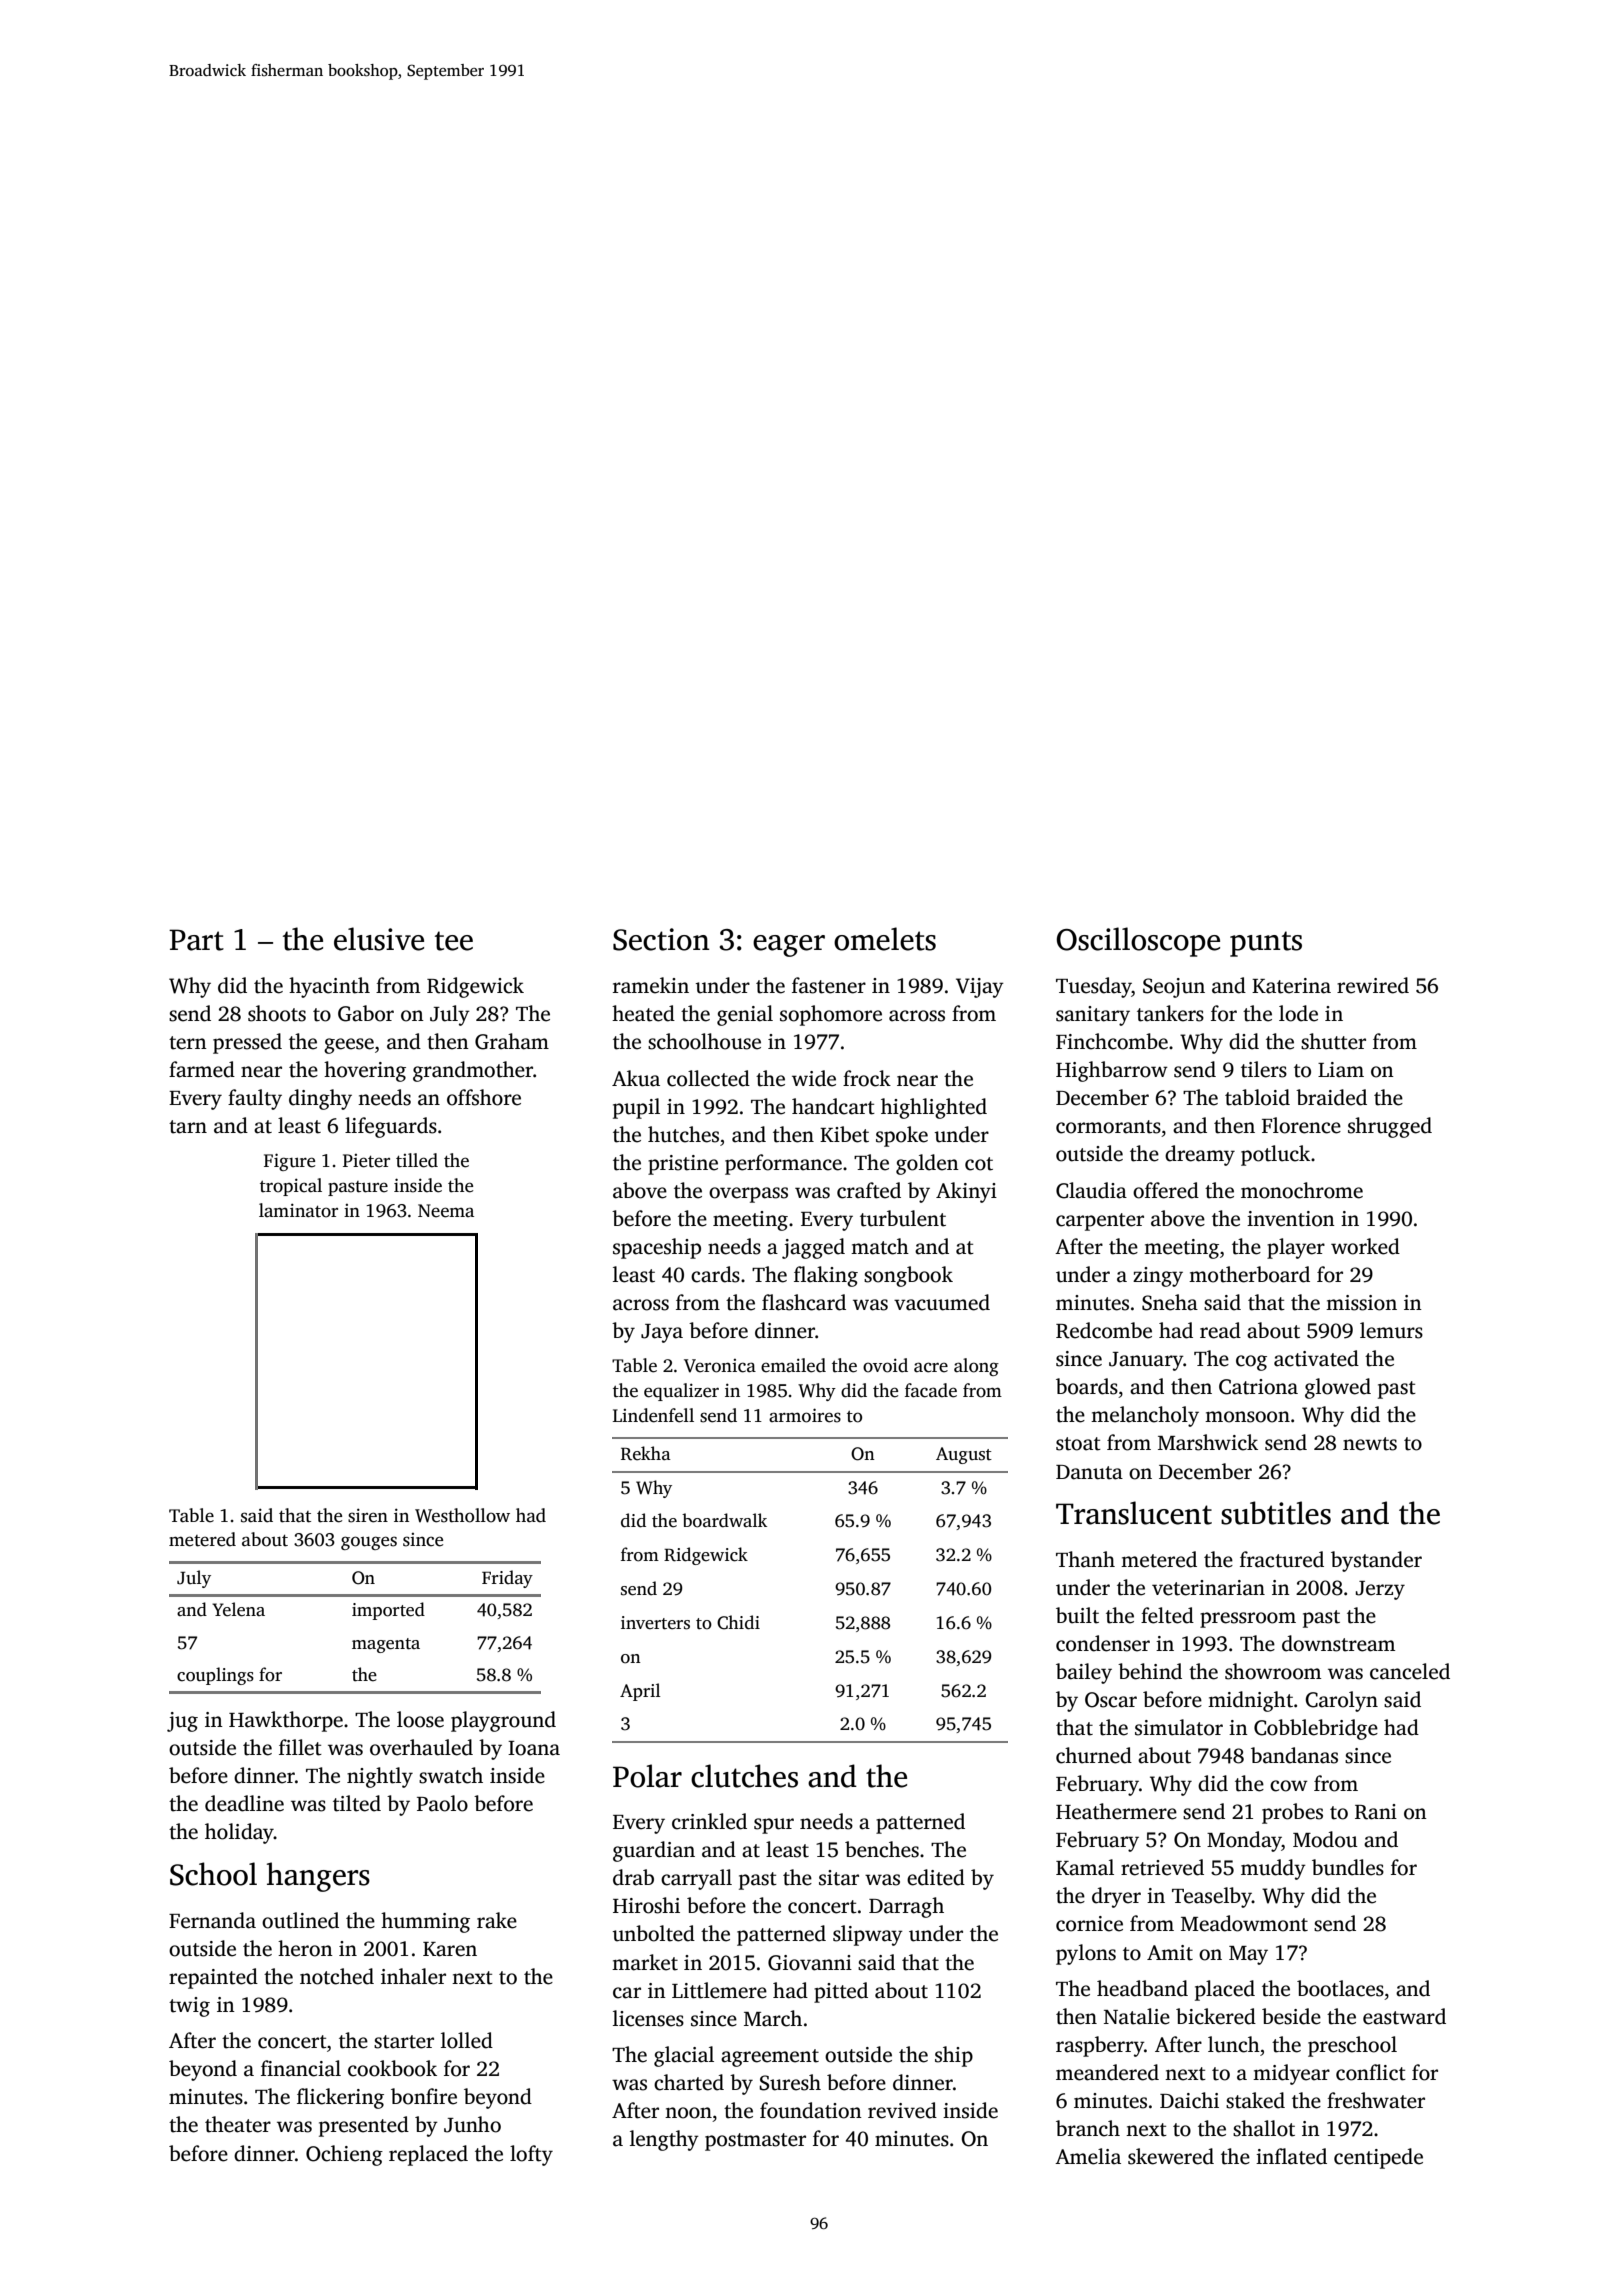 This image has height=2292, width=1620. What do you see at coordinates (755, 2142) in the image?
I see `postmaster` at bounding box center [755, 2142].
